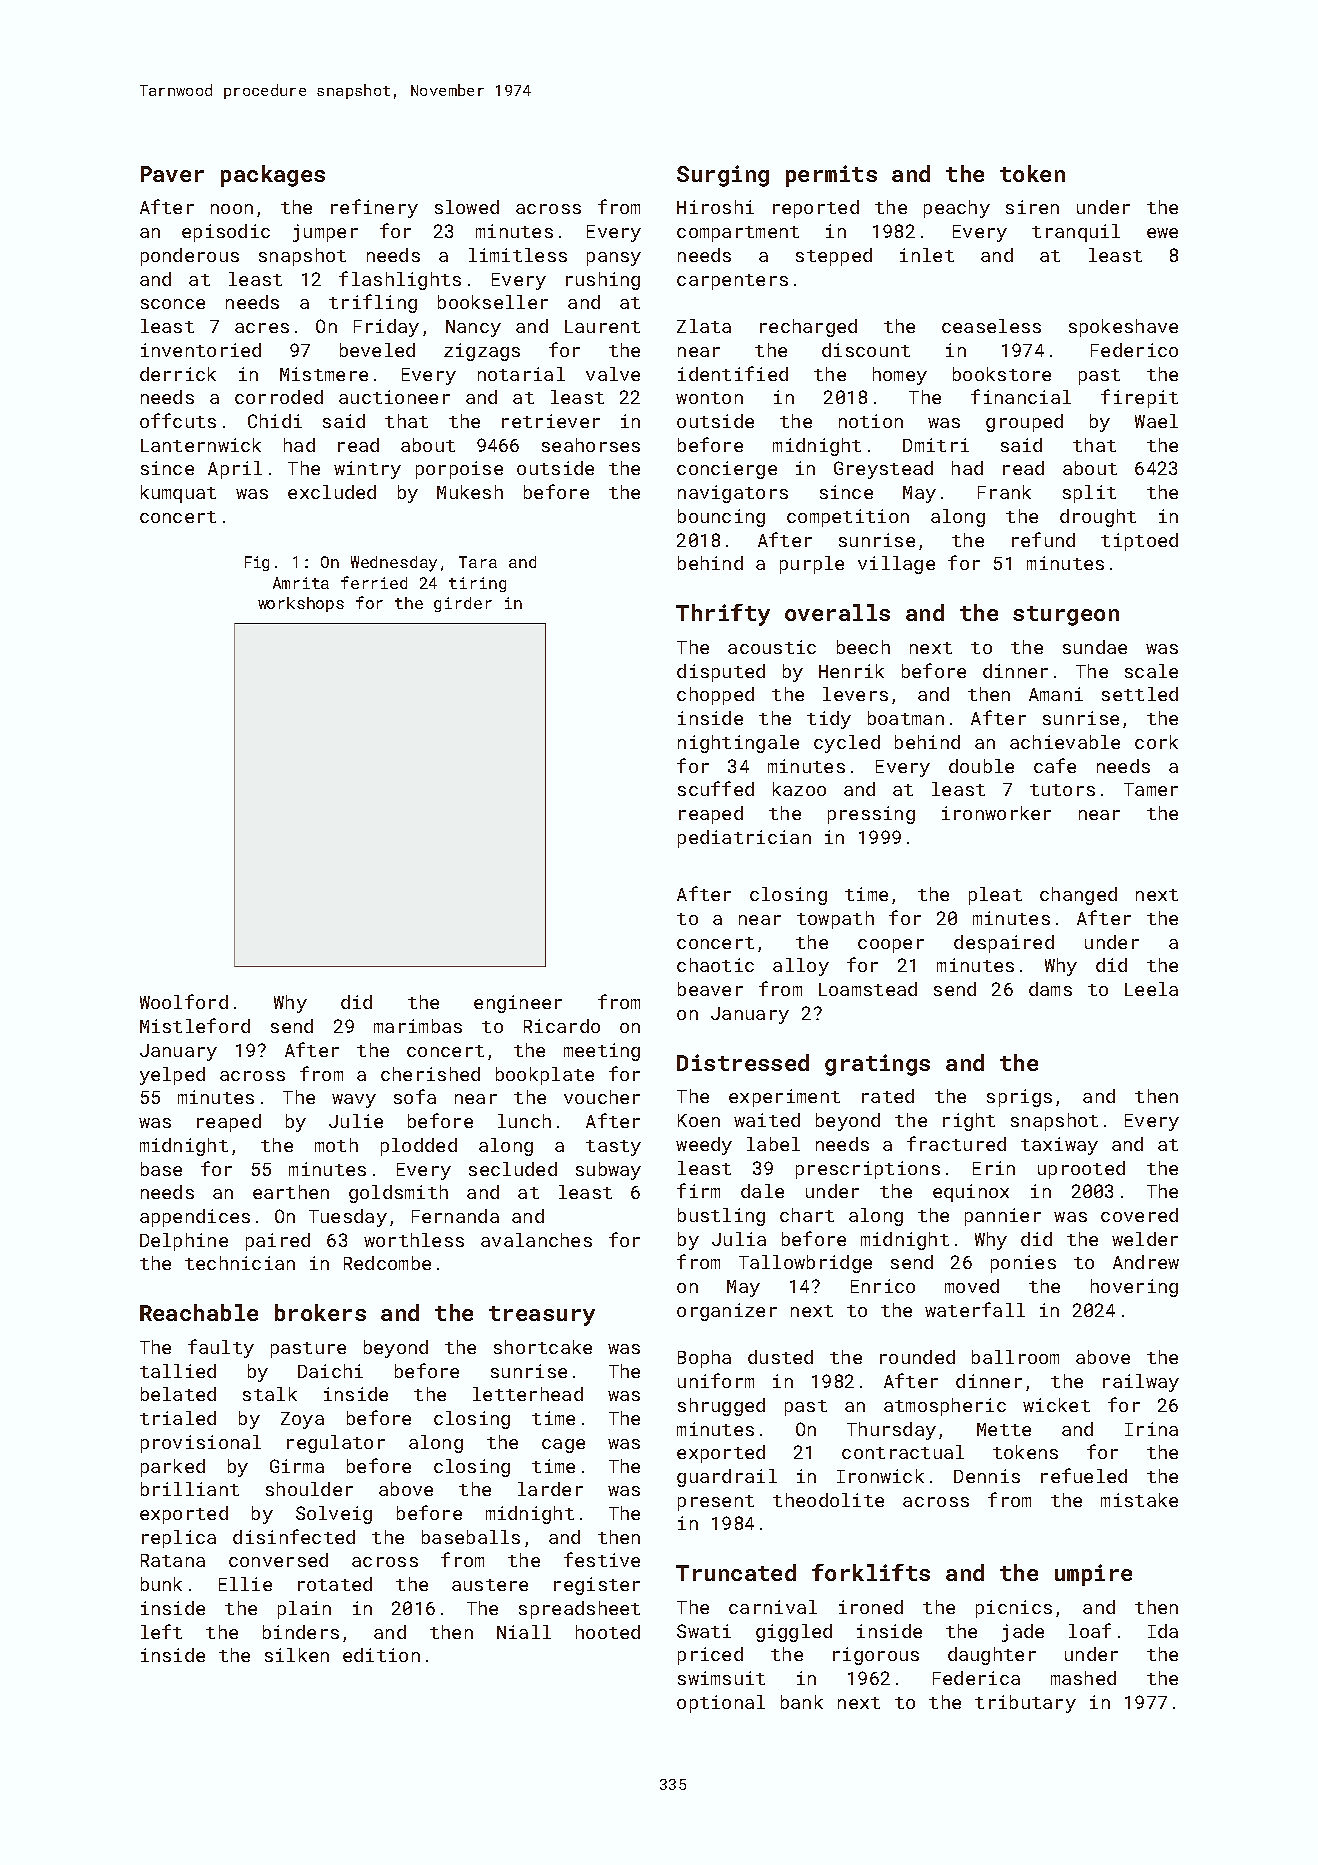  What do you see at coordinates (172, 174) in the screenshot?
I see `Paver` at bounding box center [172, 174].
